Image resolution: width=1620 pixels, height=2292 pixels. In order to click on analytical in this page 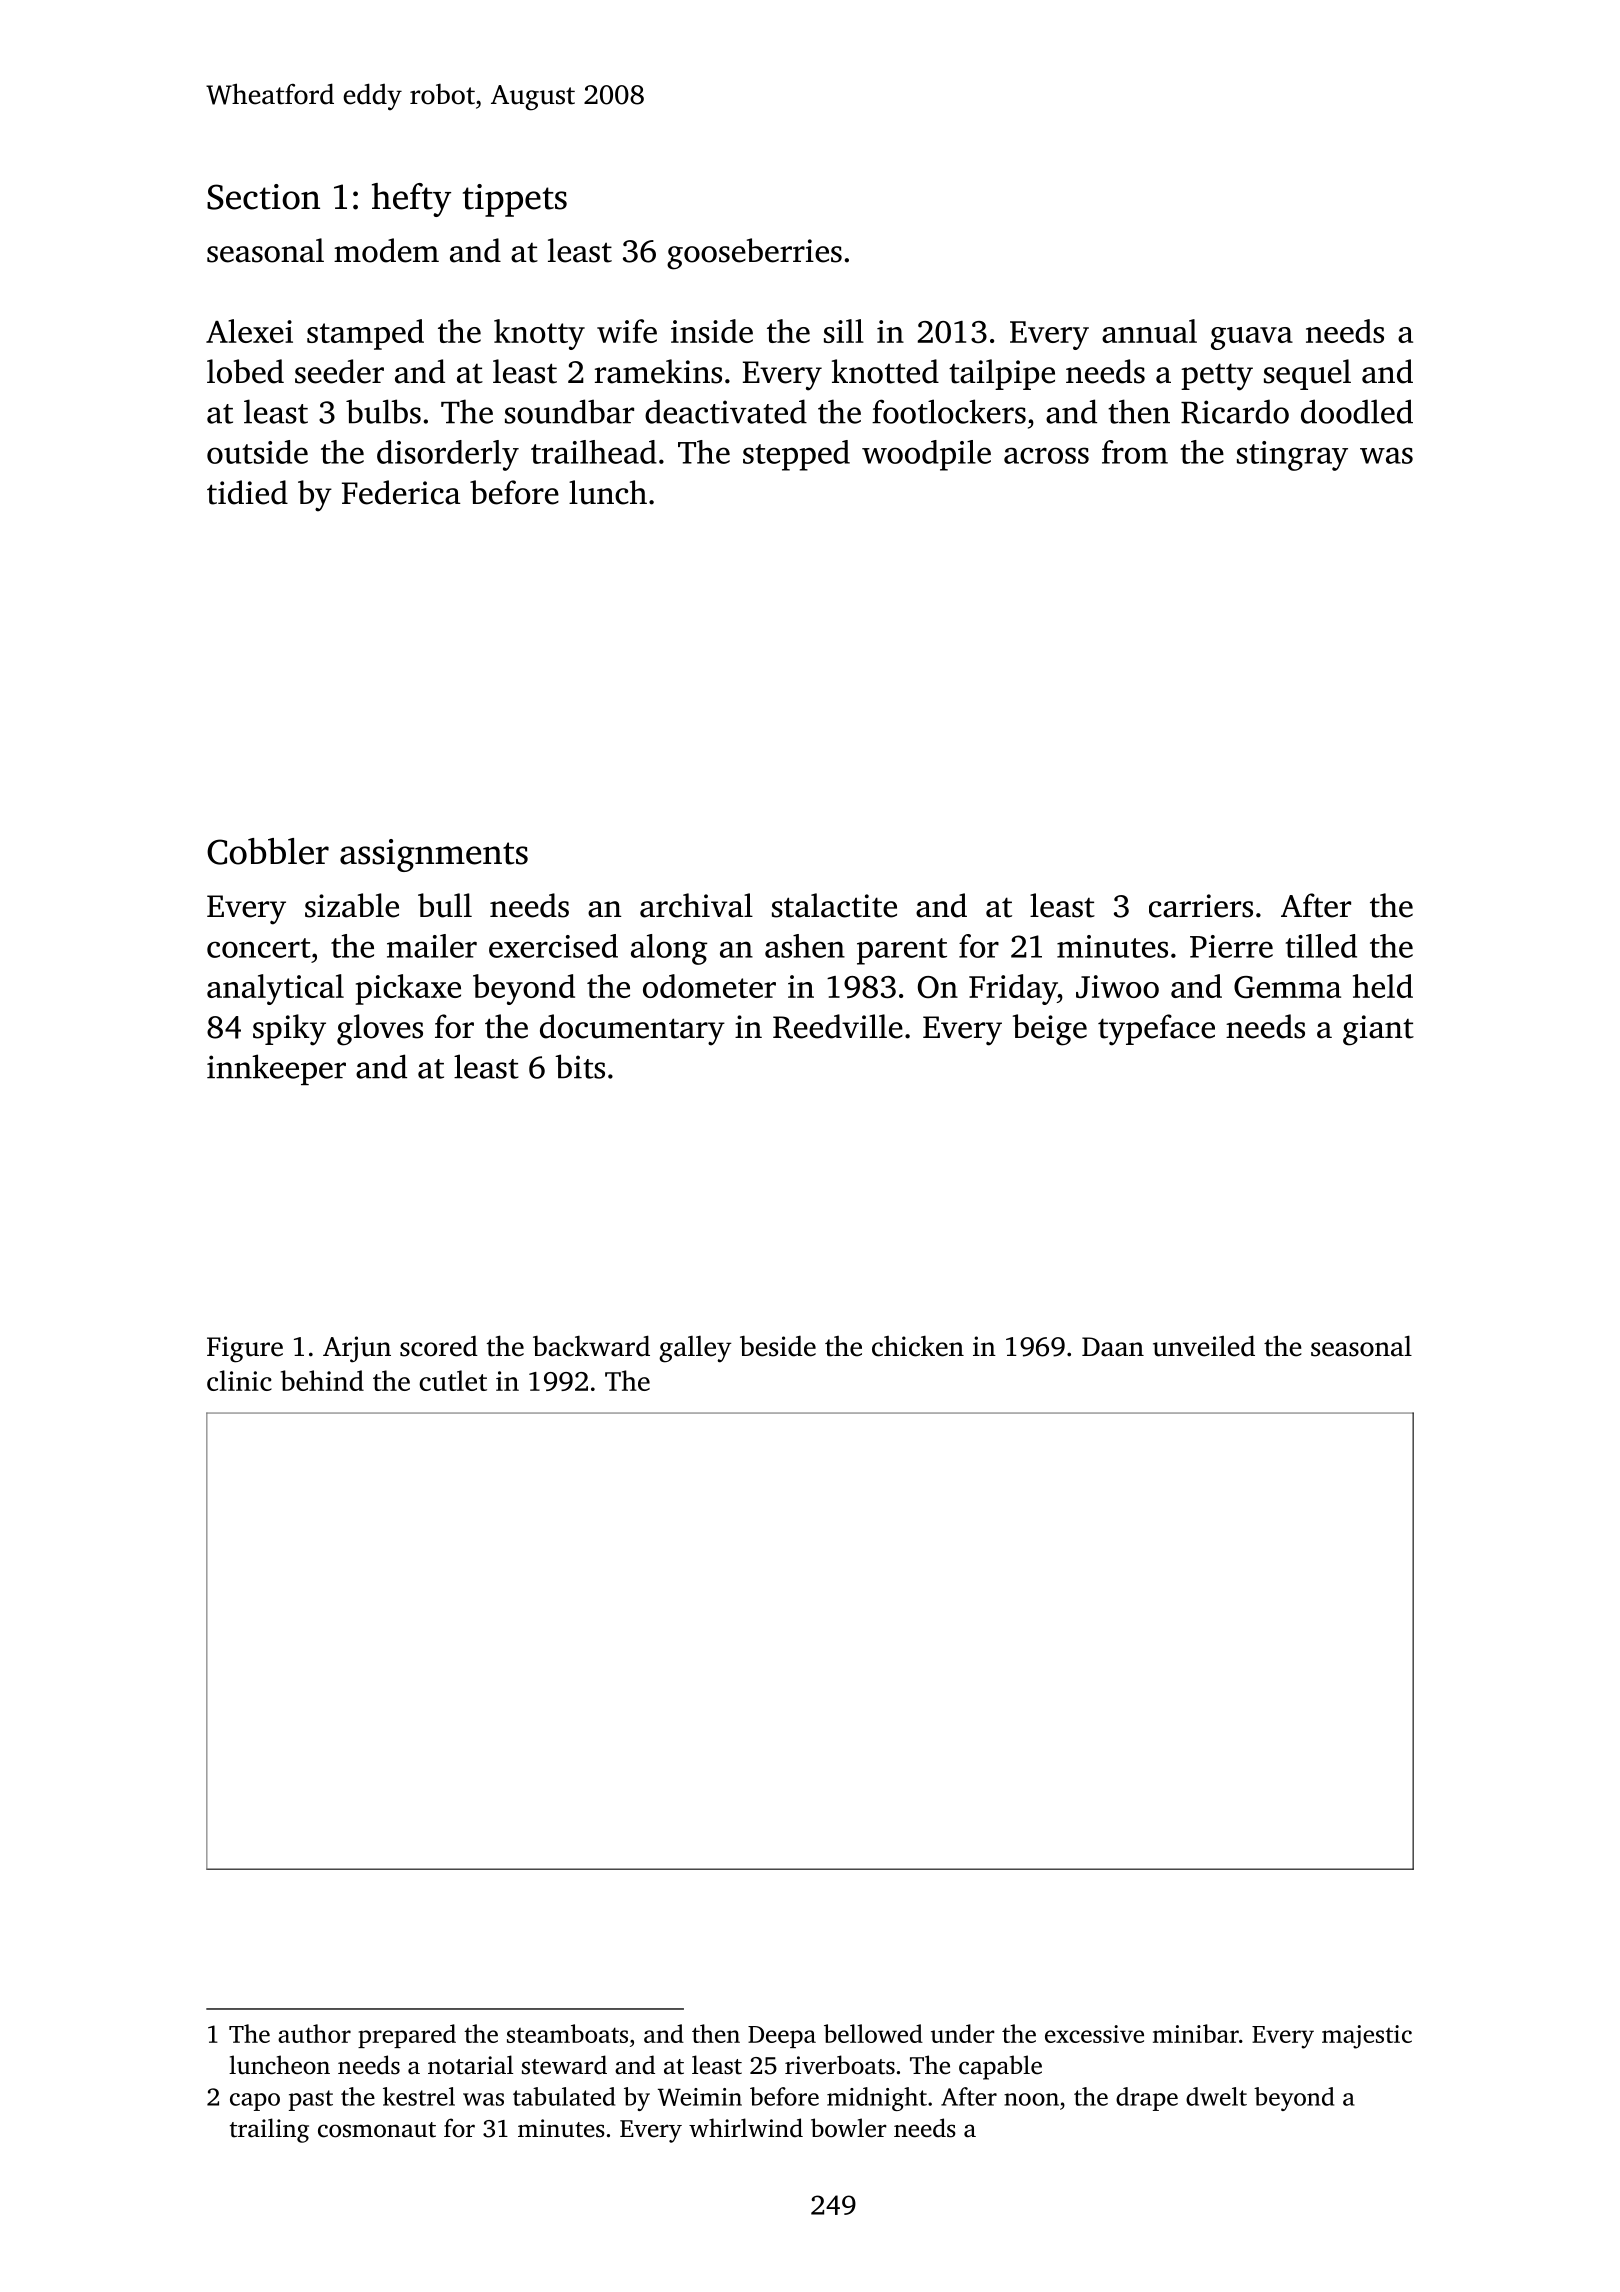, I will do `click(275, 989)`.
